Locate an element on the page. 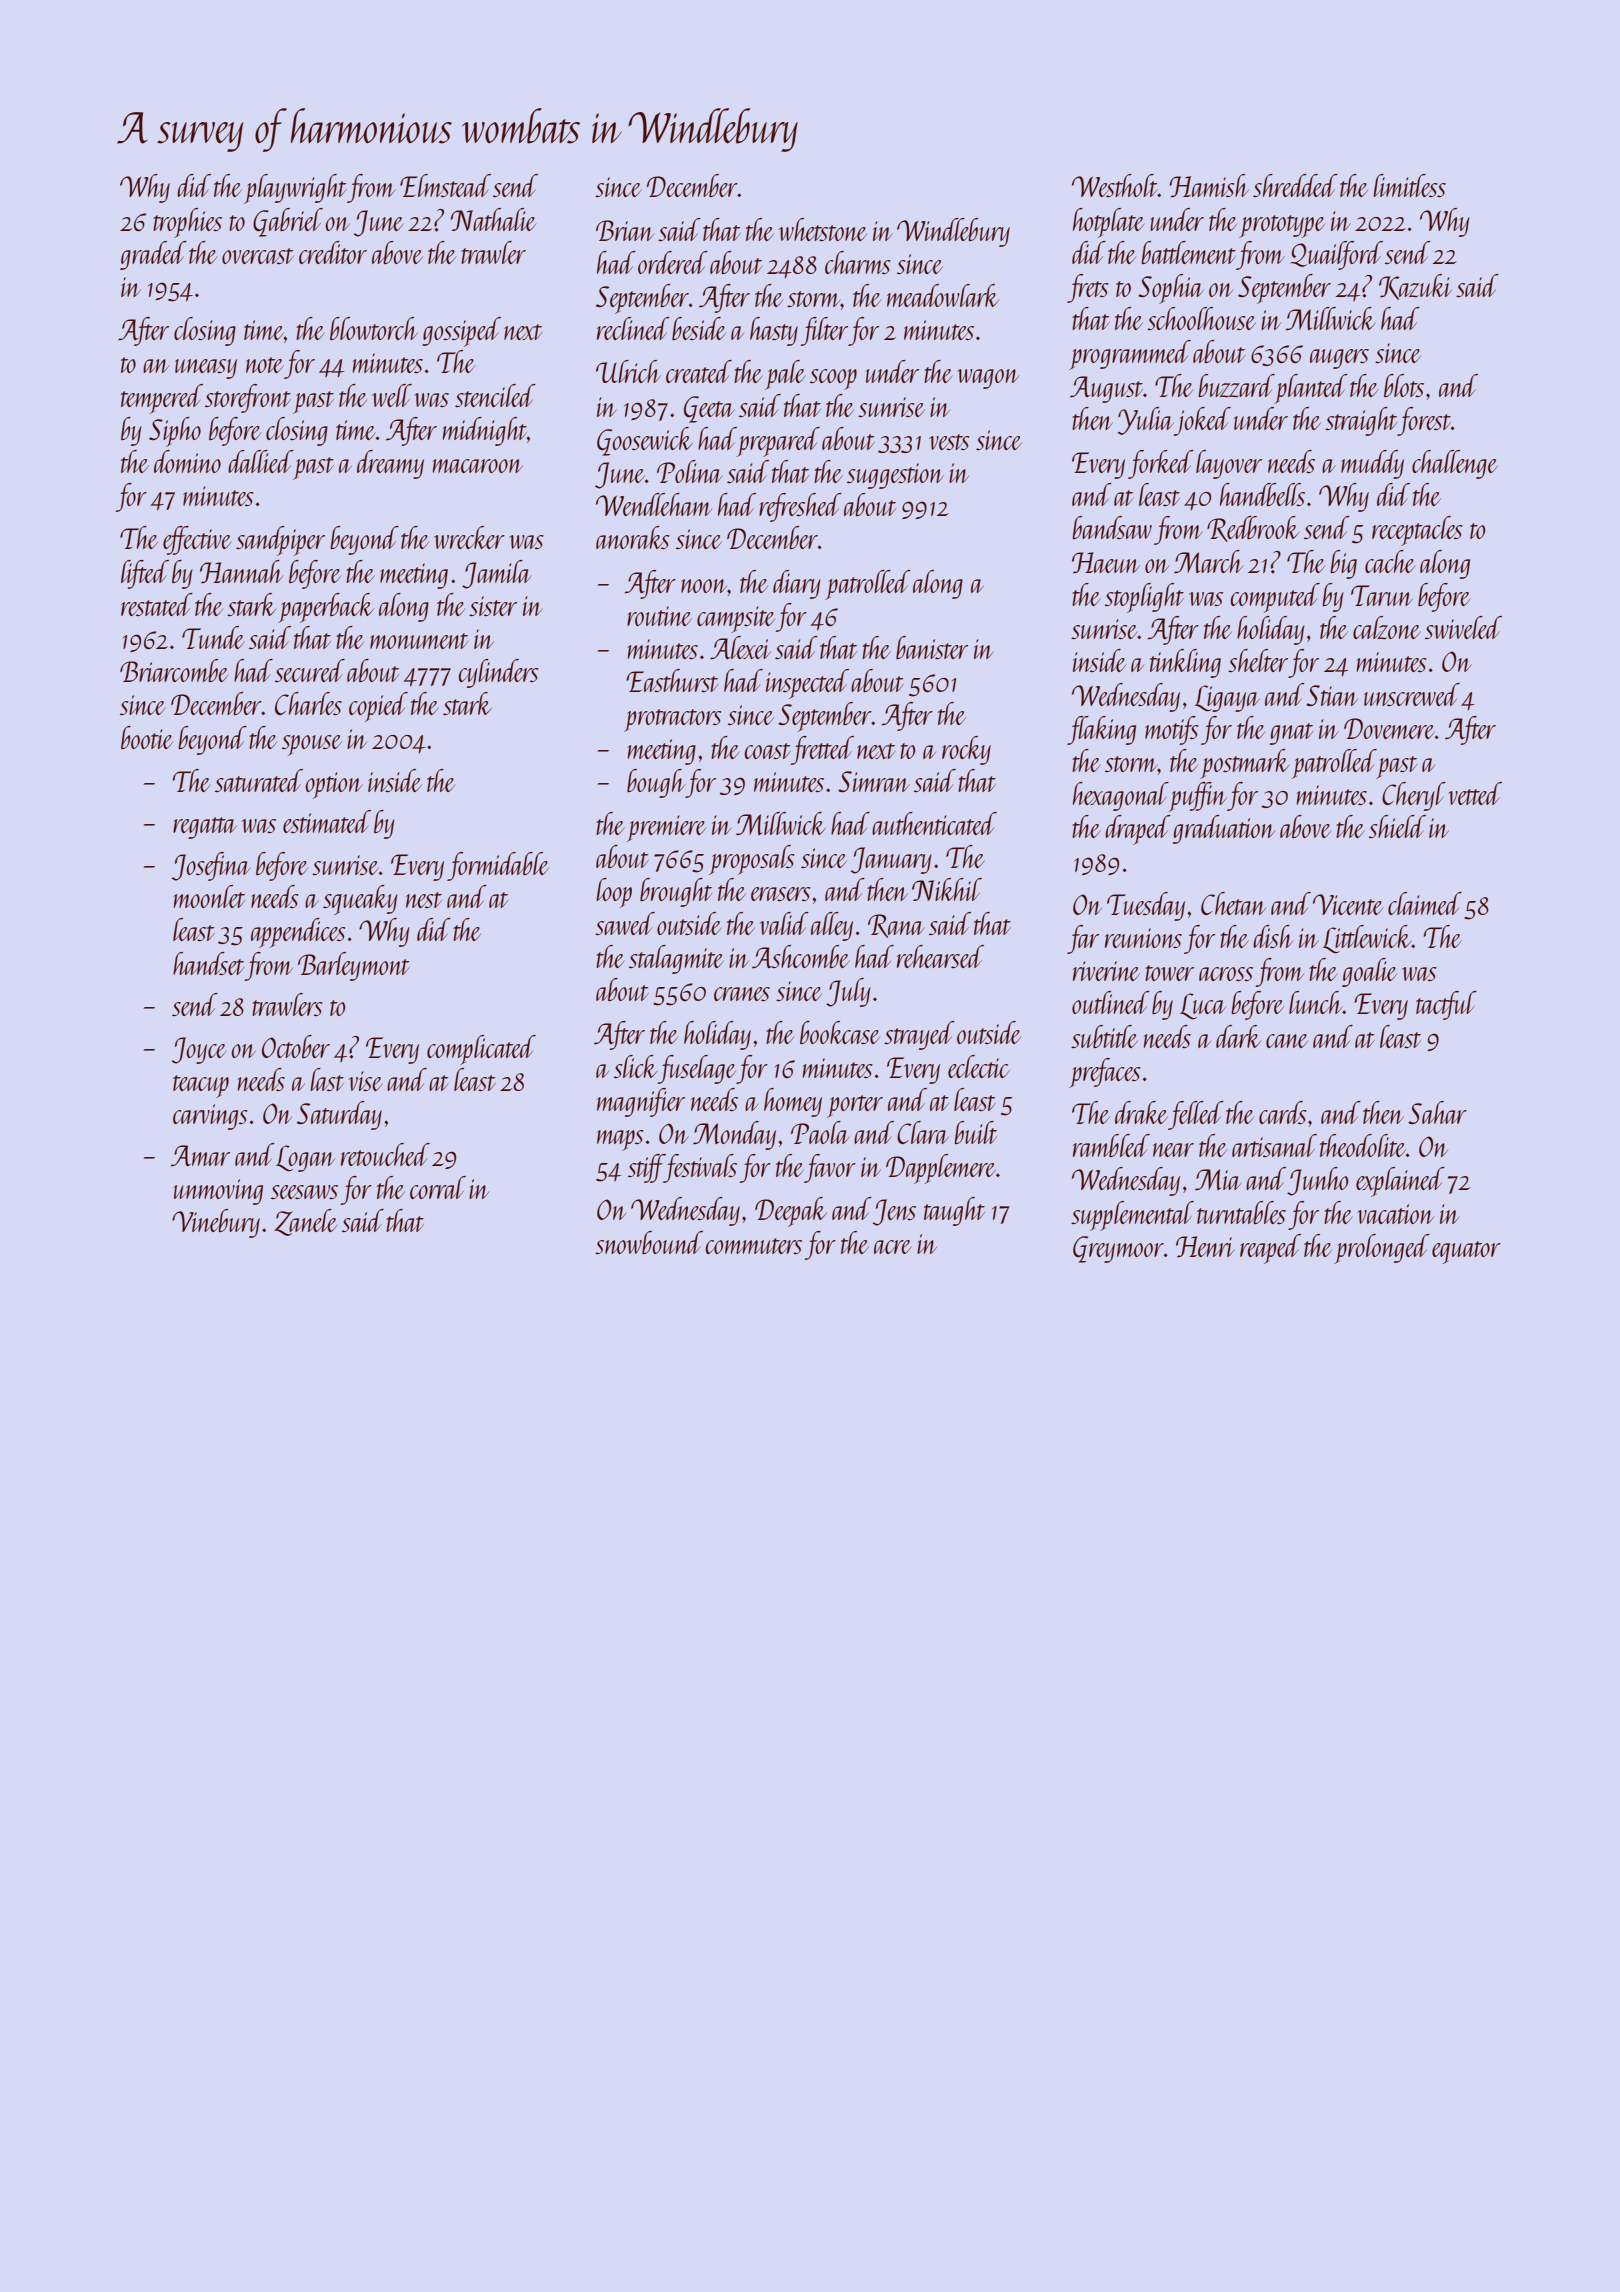 The image size is (1620, 2292). midnight is located at coordinates (485, 431).
